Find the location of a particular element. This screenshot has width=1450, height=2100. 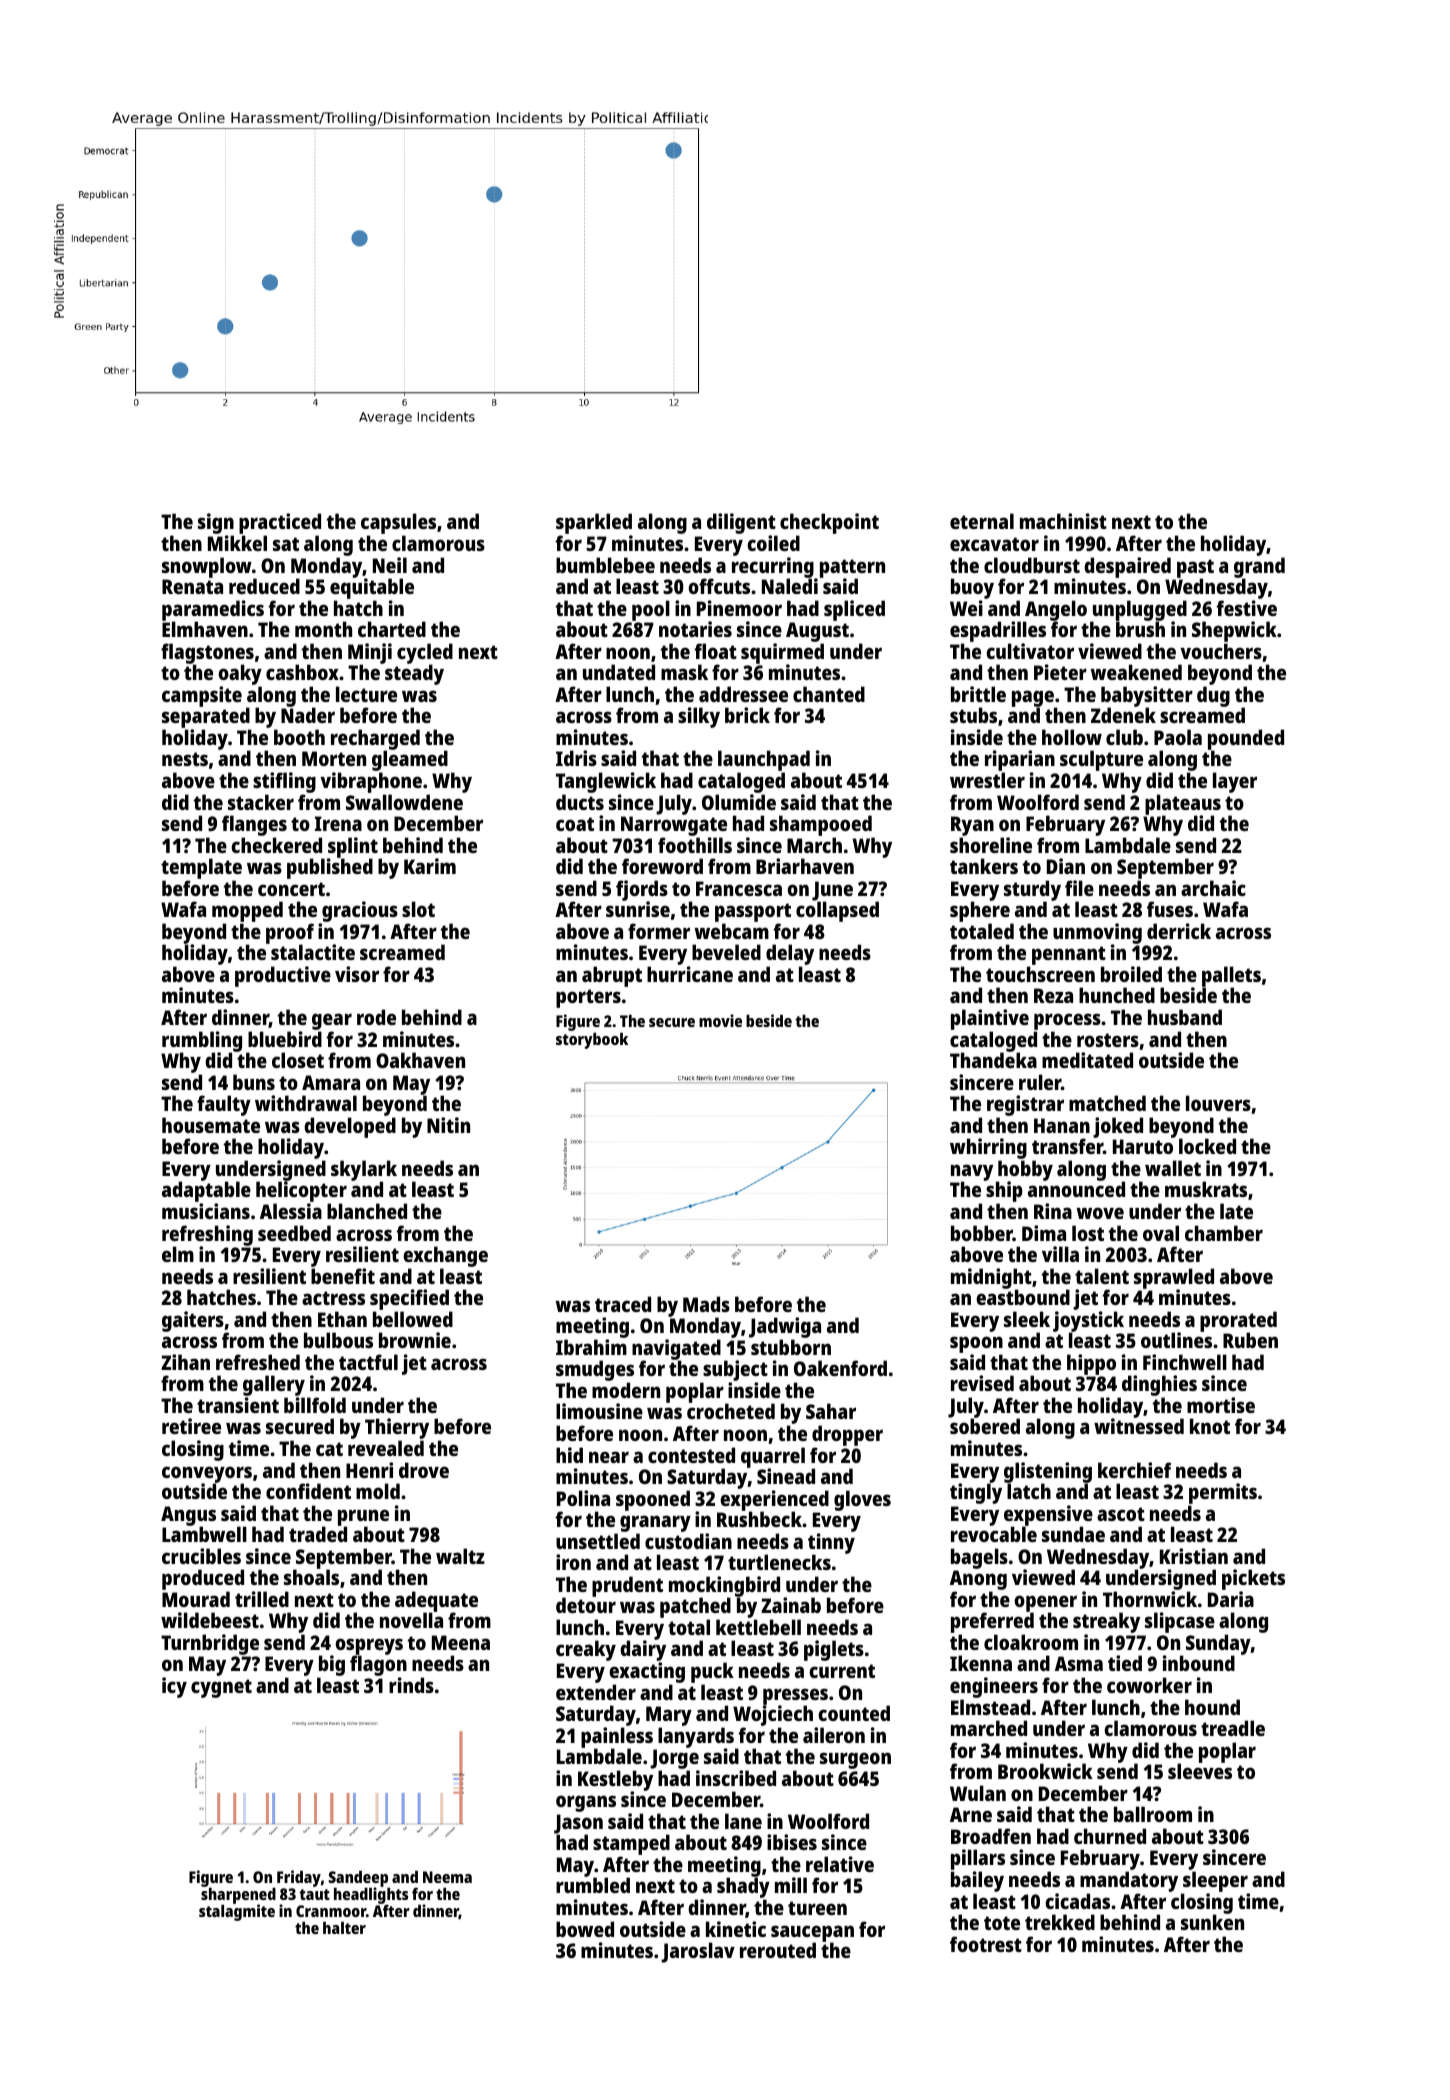

Hanan is located at coordinates (1062, 1125).
